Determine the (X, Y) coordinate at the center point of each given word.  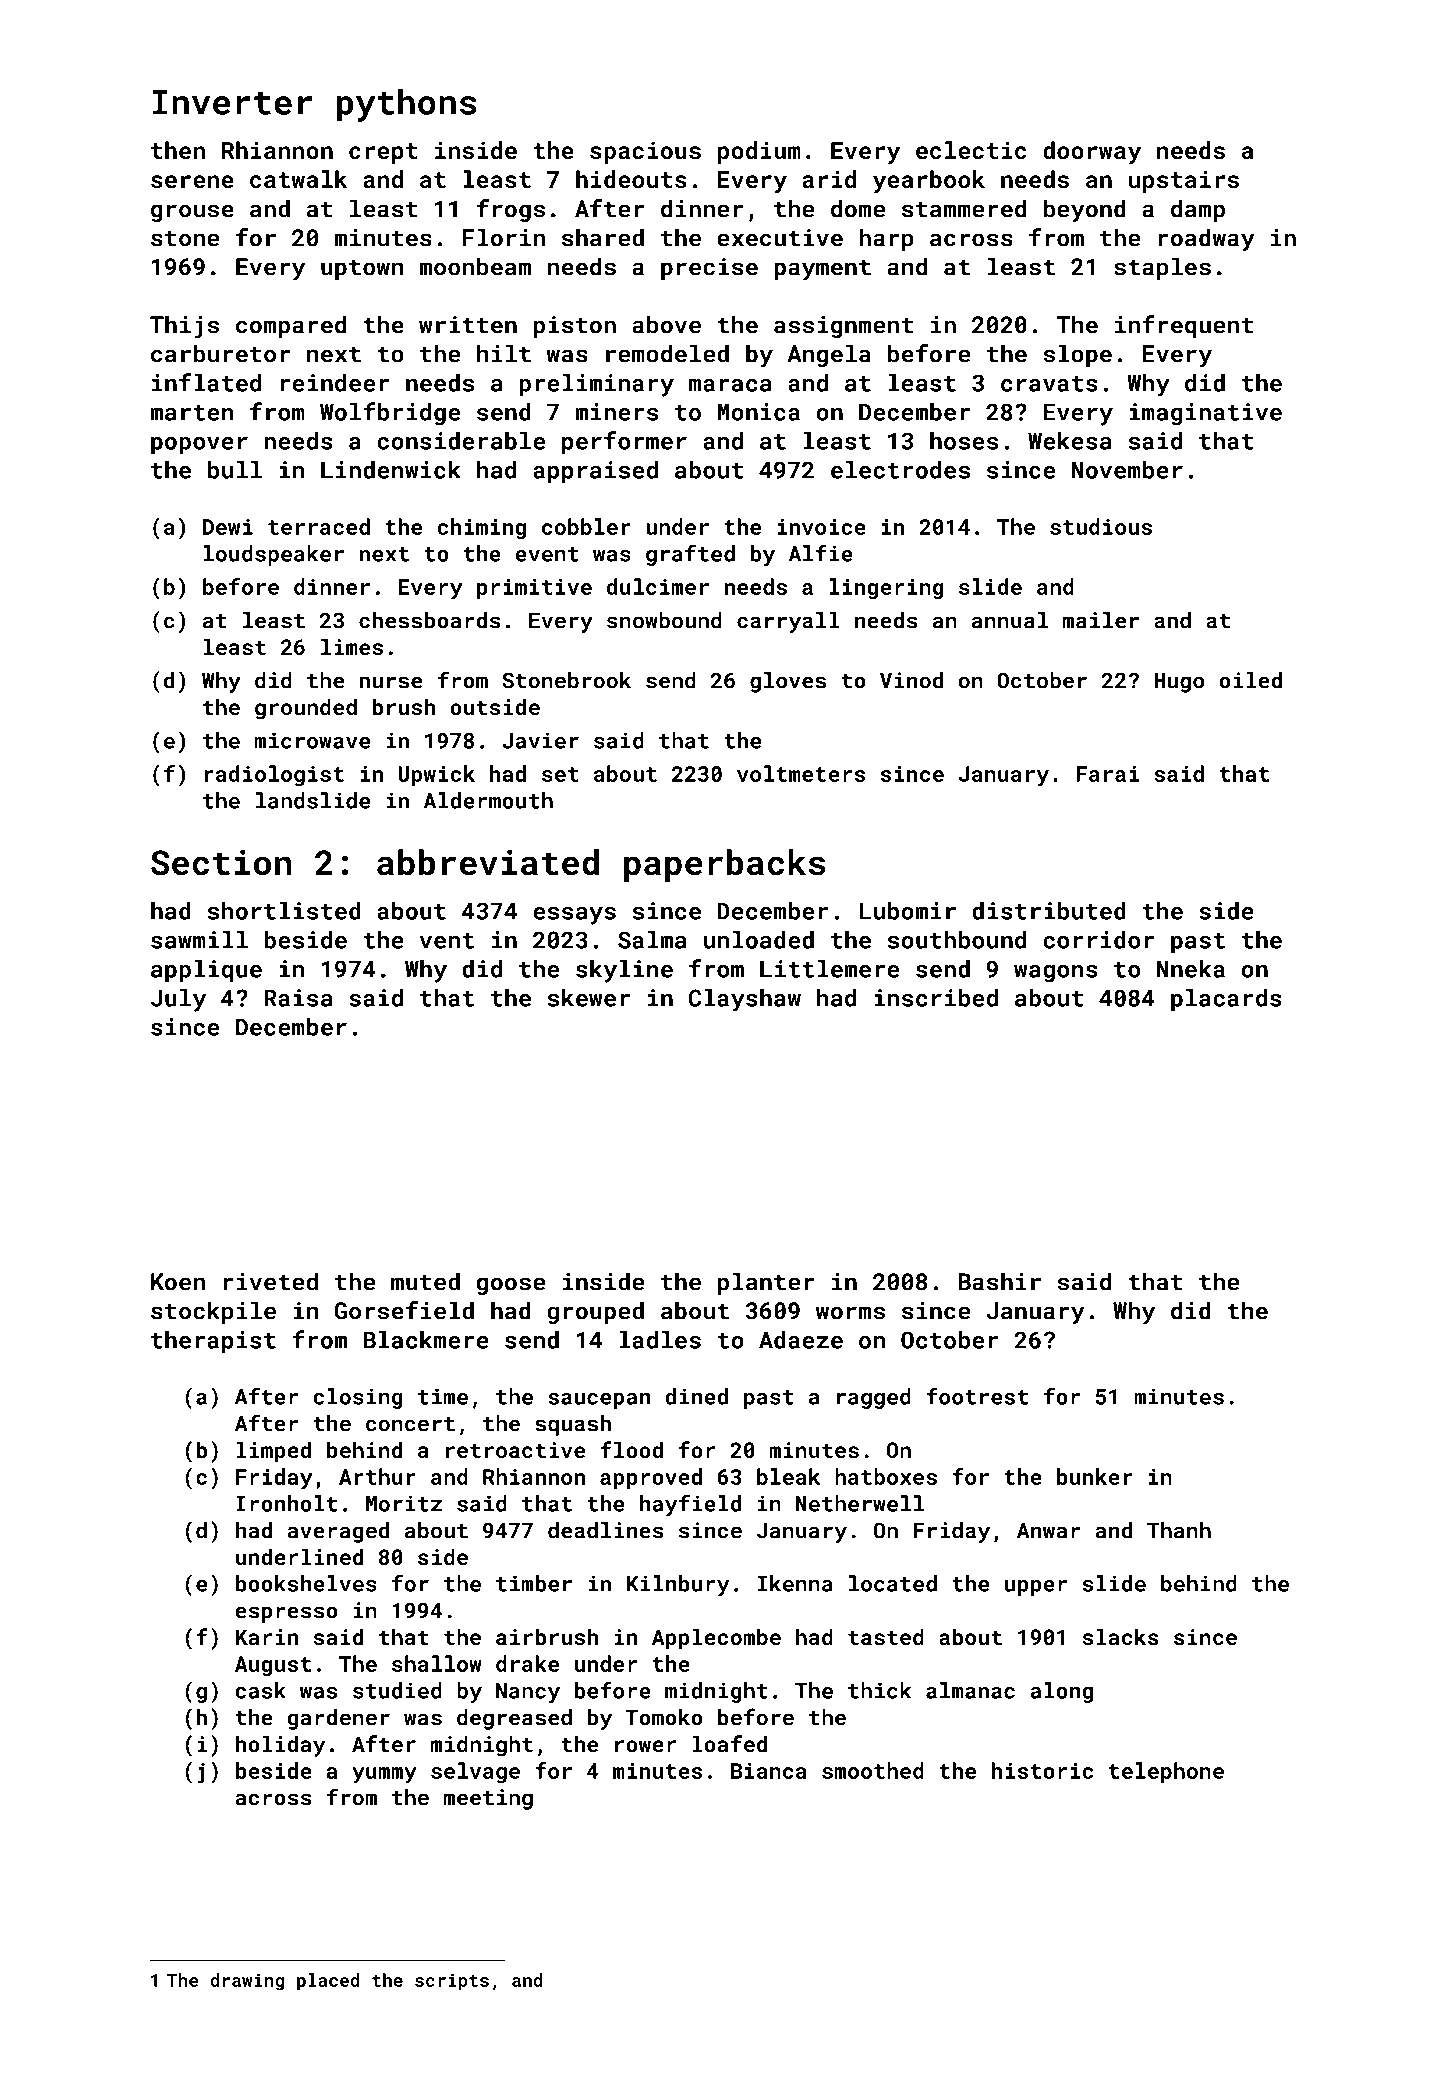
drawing (247, 1982)
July (178, 1000)
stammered (964, 208)
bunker (1095, 1476)
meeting (488, 1799)
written (468, 325)
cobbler (586, 526)
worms (850, 1313)
